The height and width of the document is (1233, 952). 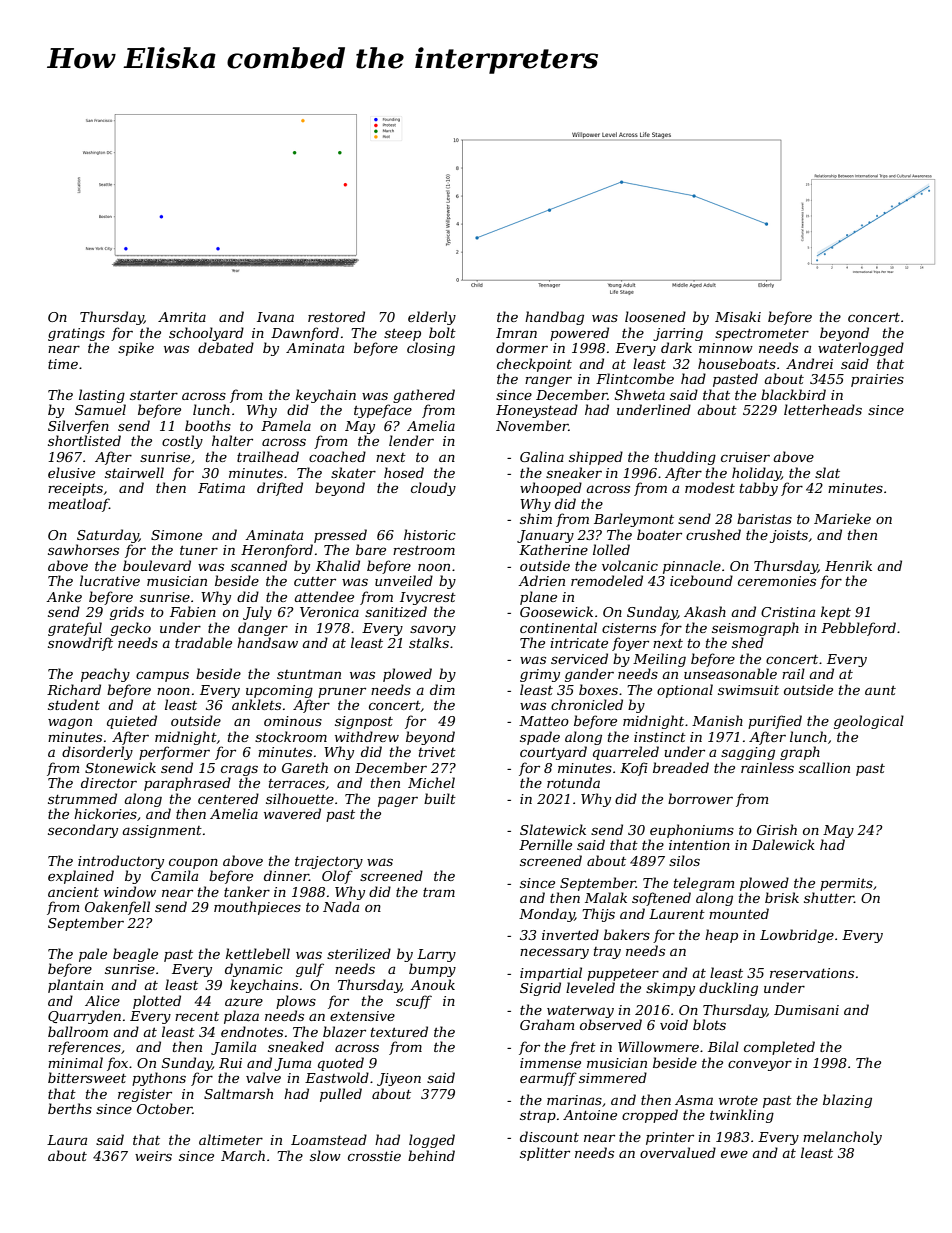 I want to click on beagle, so click(x=135, y=955).
